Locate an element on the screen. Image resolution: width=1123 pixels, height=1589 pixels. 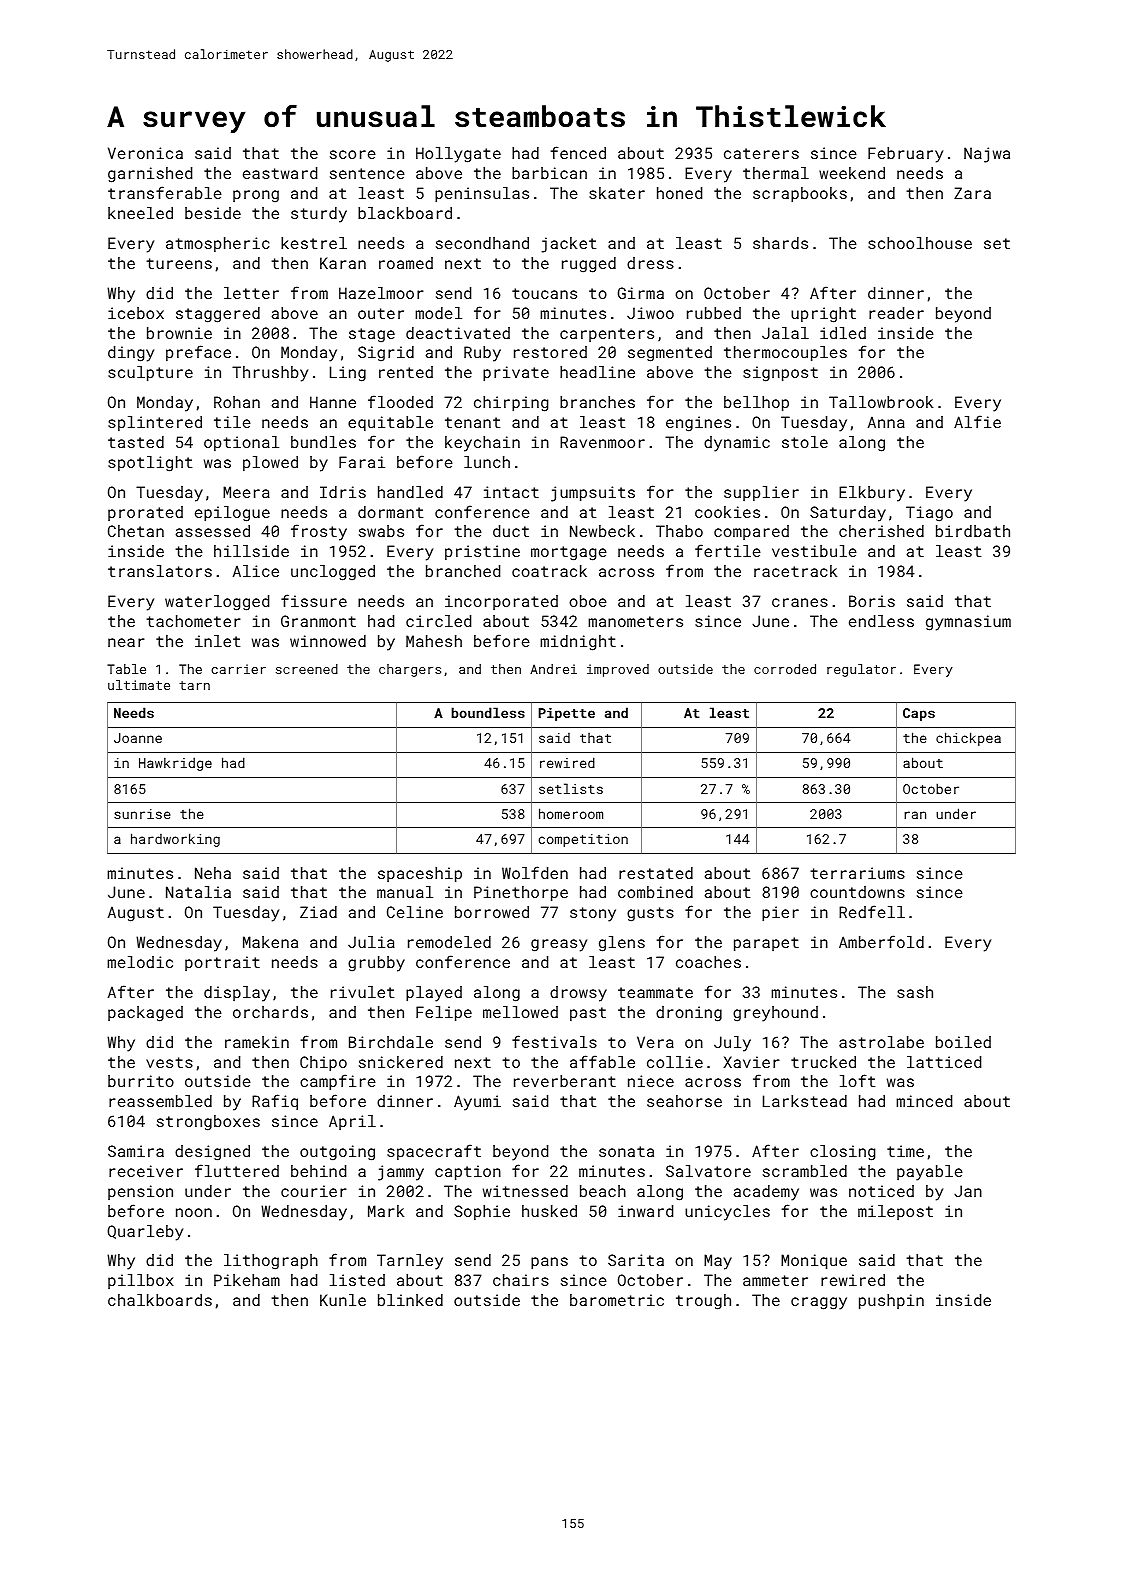
spotlight is located at coordinates (150, 464).
